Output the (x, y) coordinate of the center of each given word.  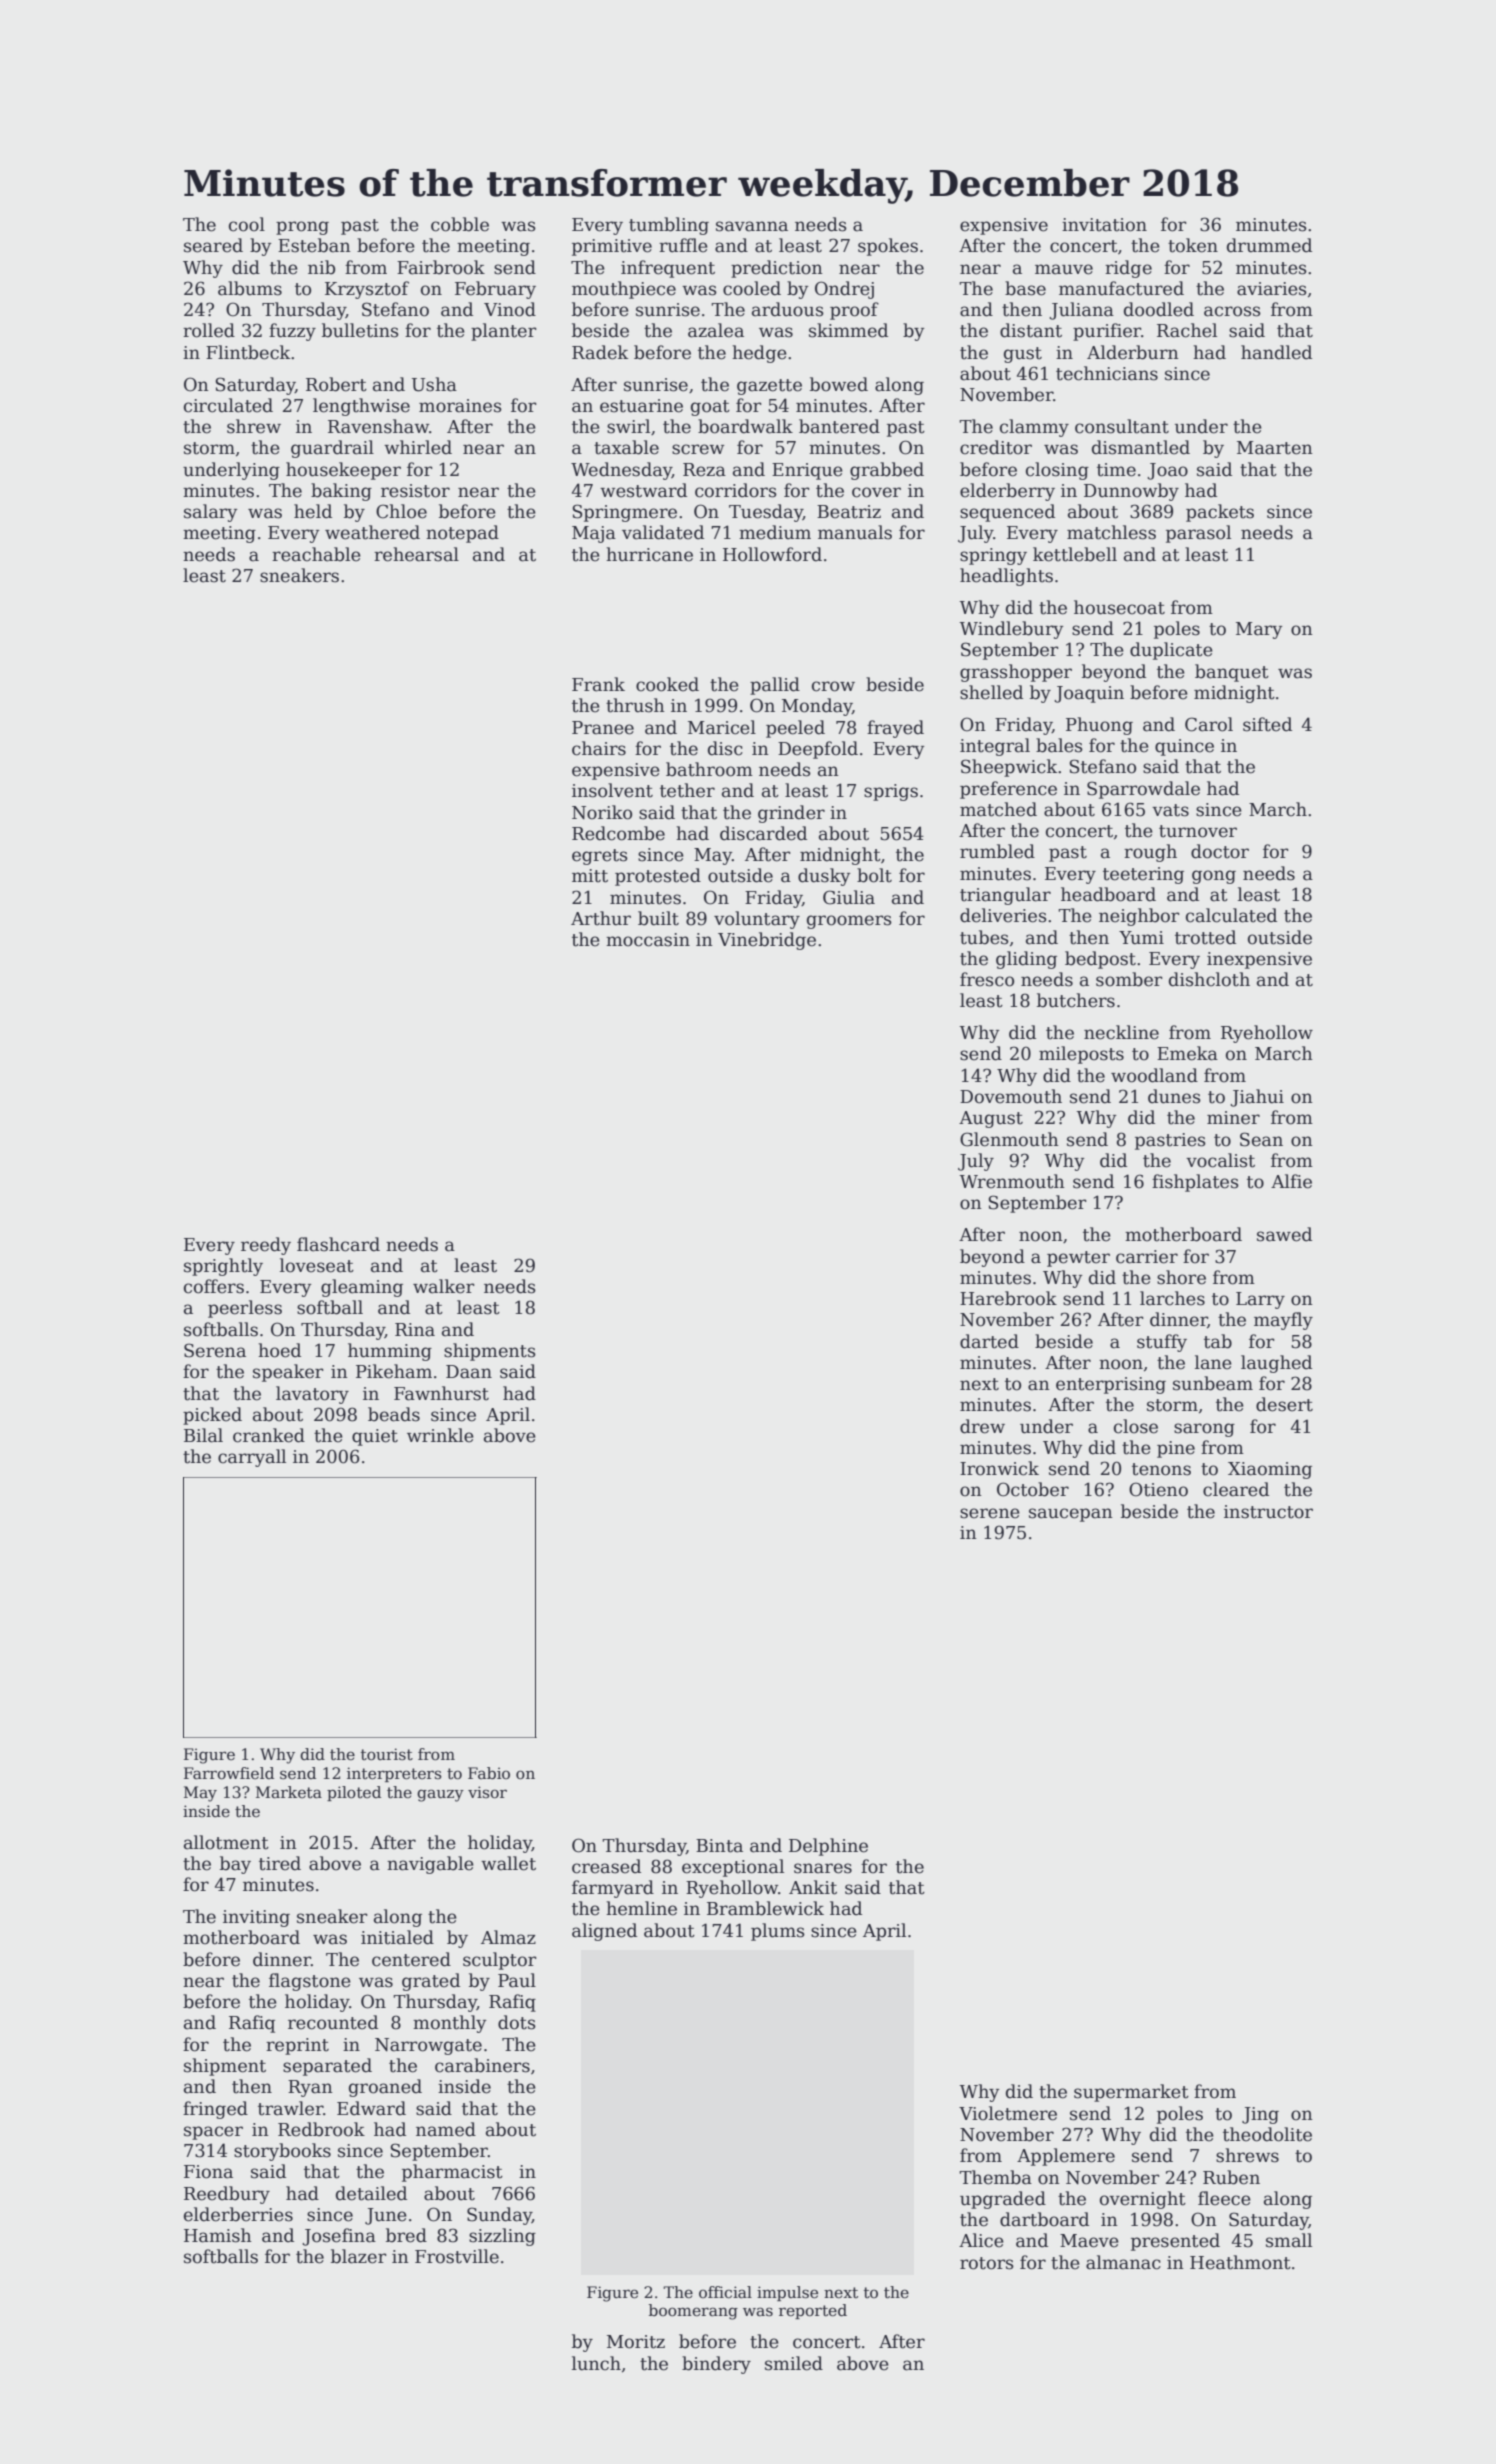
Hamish (218, 2235)
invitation (1104, 225)
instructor (1268, 1512)
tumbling (669, 226)
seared (213, 245)
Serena (215, 1350)
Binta (719, 1846)
